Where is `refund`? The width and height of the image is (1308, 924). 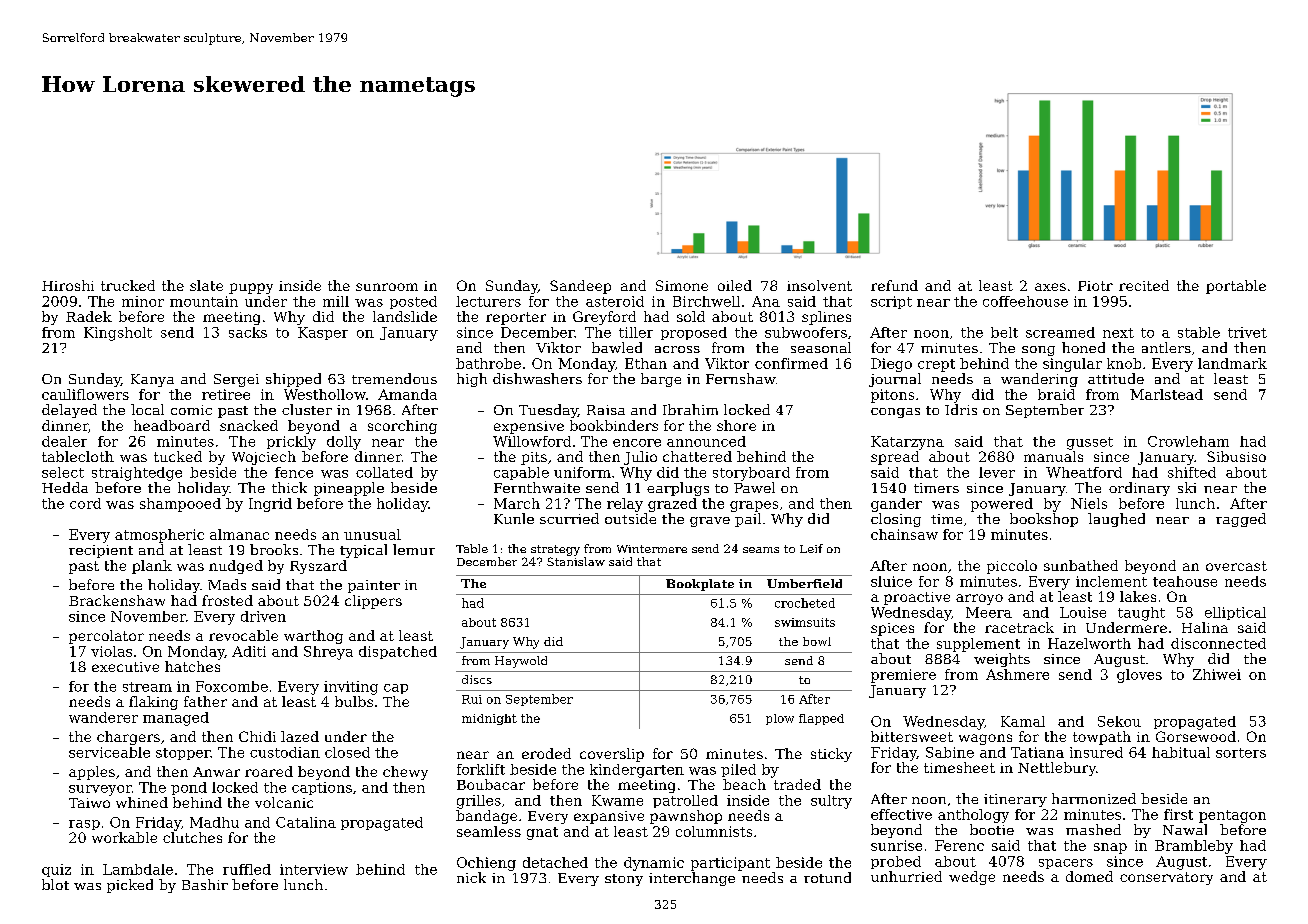 refund is located at coordinates (894, 285).
